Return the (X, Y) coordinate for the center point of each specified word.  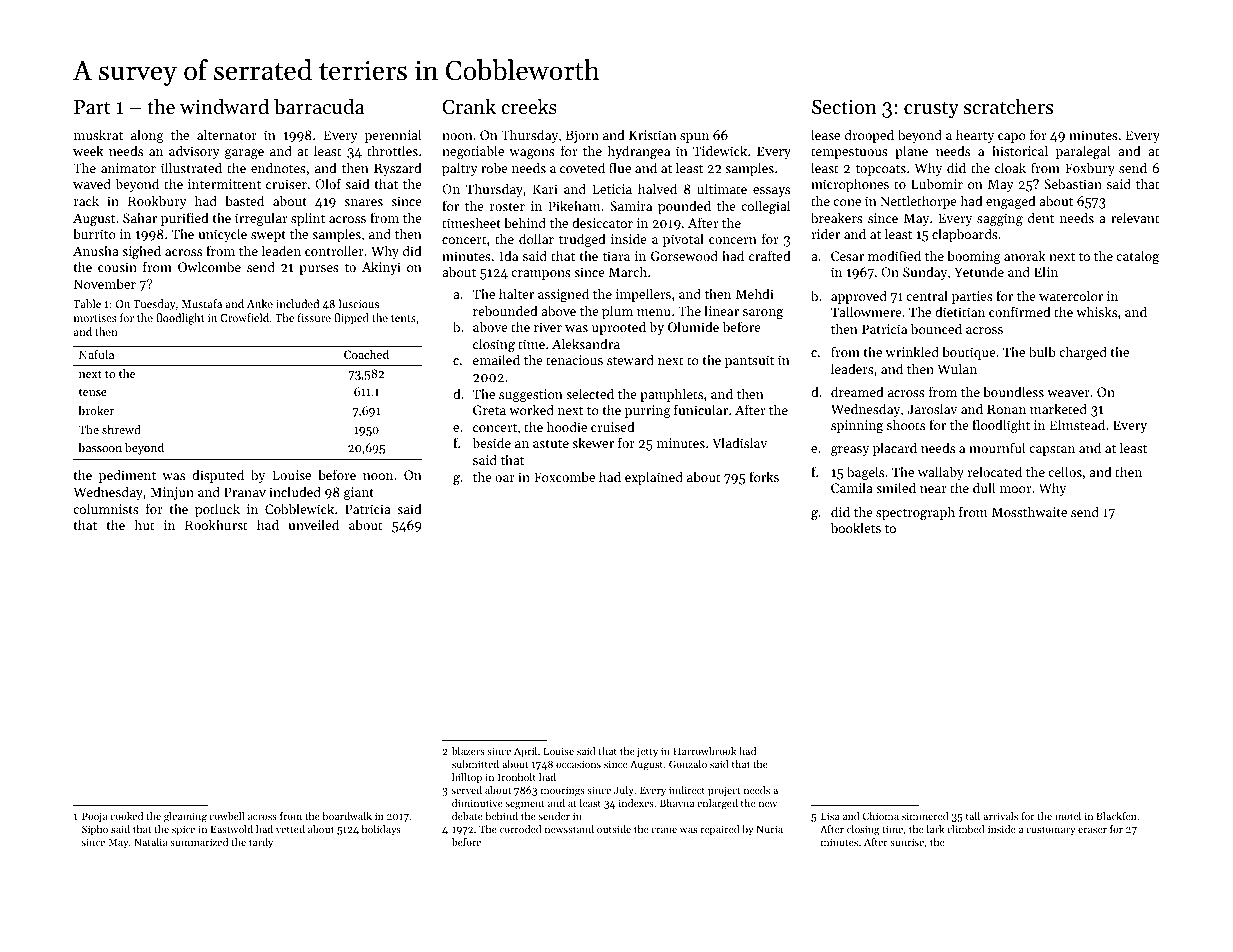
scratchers (1008, 106)
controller (334, 250)
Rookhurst (216, 524)
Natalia (151, 842)
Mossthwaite (1029, 511)
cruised (613, 426)
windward (224, 106)
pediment (127, 476)
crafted (770, 255)
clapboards (965, 235)
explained (654, 478)
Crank (469, 106)
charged (1083, 353)
